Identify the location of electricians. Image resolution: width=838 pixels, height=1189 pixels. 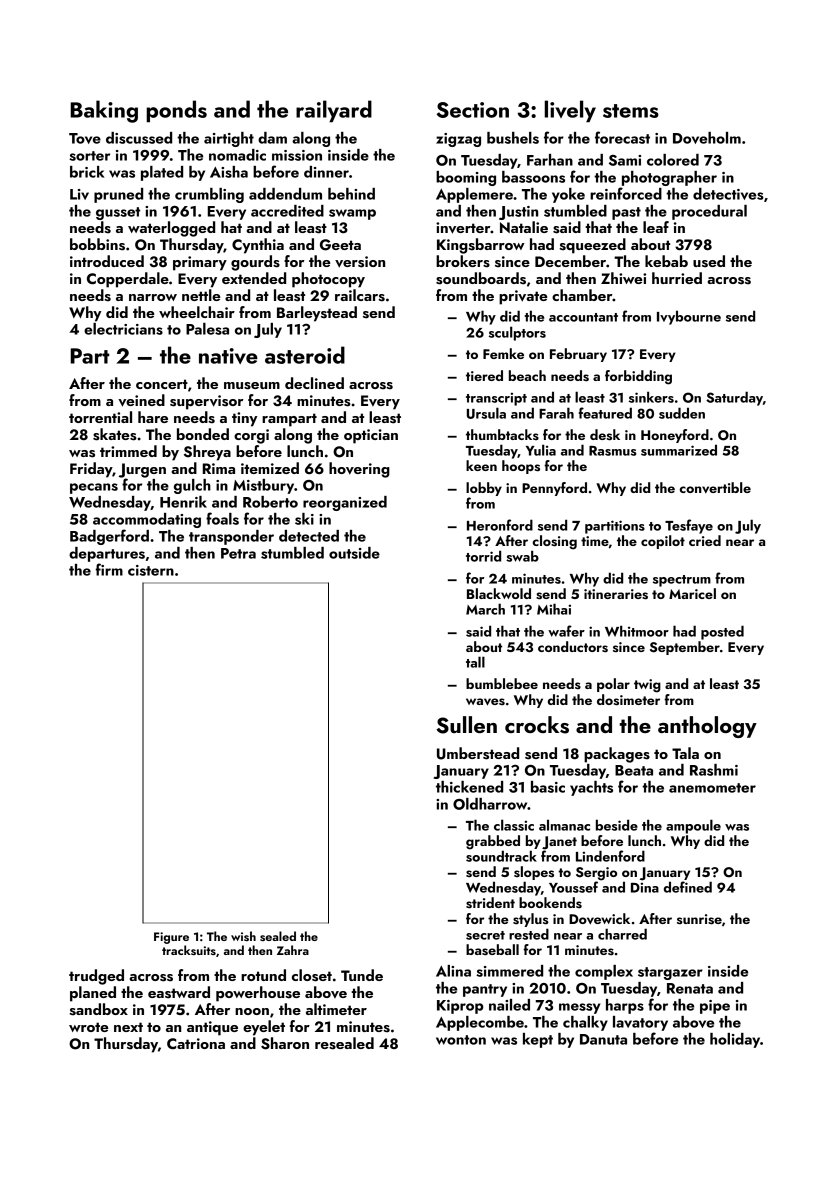
(123, 329).
